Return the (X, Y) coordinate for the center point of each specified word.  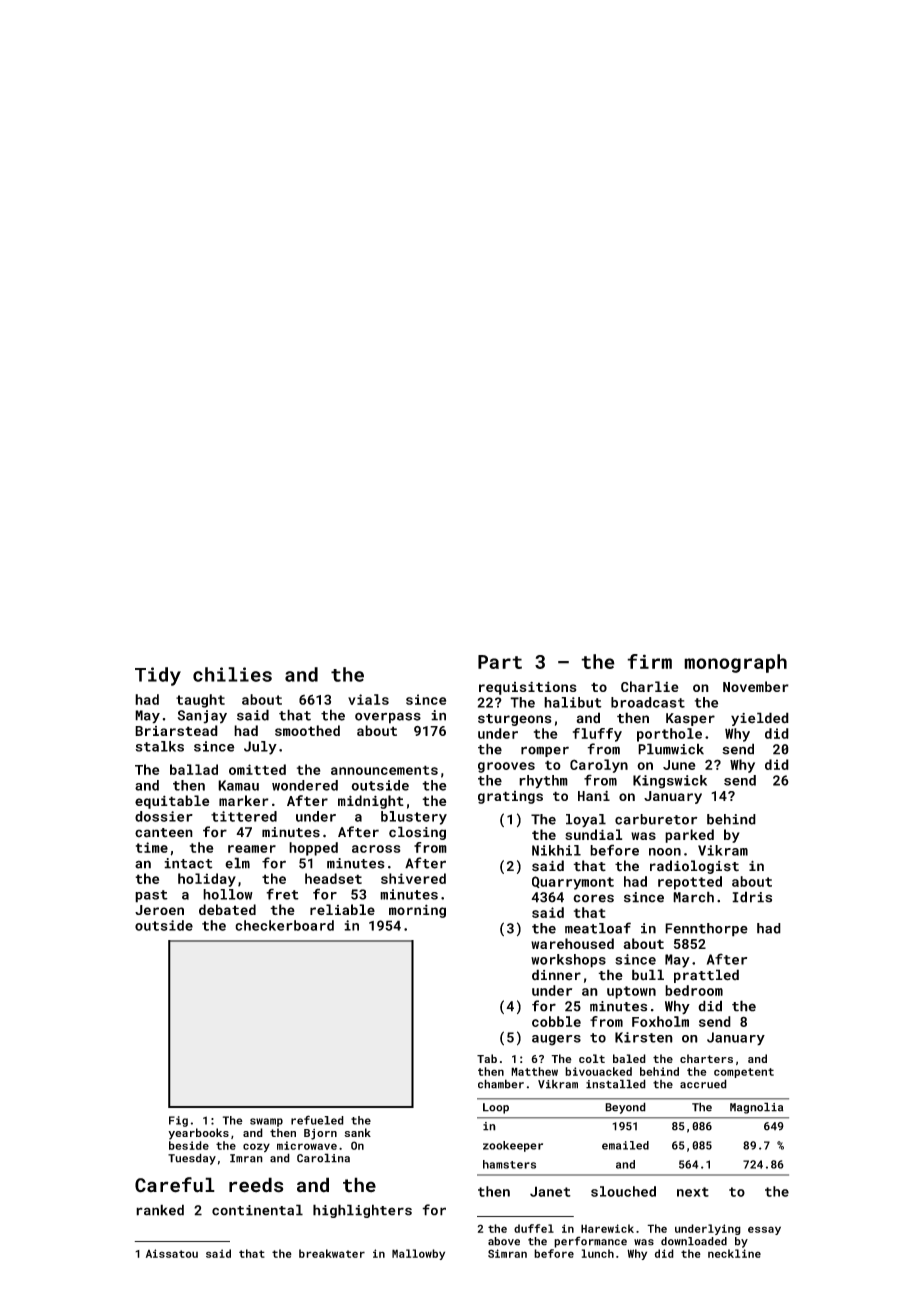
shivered (413, 878)
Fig (178, 1121)
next (693, 1192)
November (756, 686)
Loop (496, 1108)
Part (500, 662)
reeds (256, 1185)
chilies (232, 674)
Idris (752, 897)
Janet (550, 1191)
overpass (388, 718)
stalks (159, 746)
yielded (760, 719)
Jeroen (159, 910)
